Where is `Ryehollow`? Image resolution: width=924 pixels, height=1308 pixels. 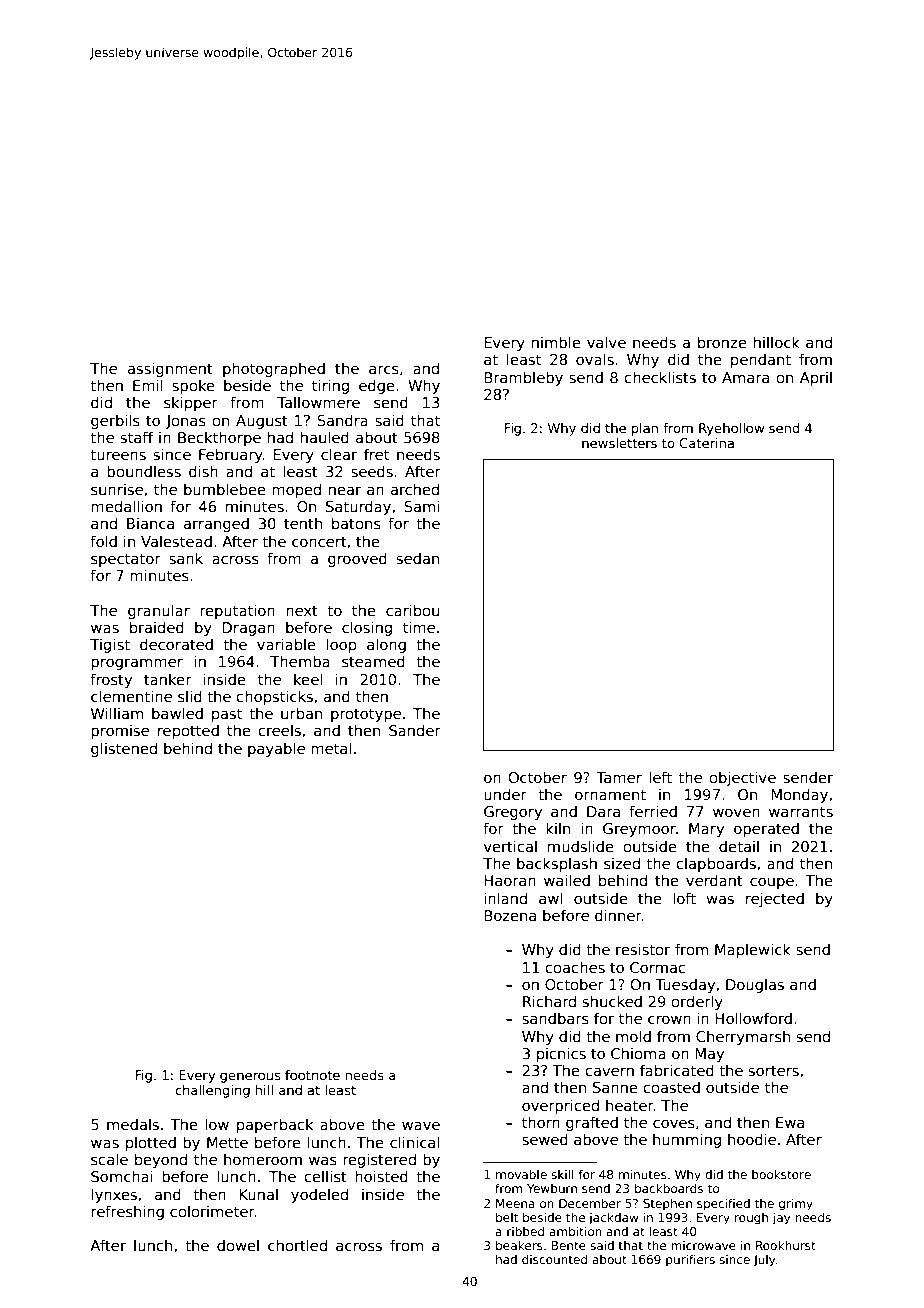 Ryehollow is located at coordinates (731, 429).
